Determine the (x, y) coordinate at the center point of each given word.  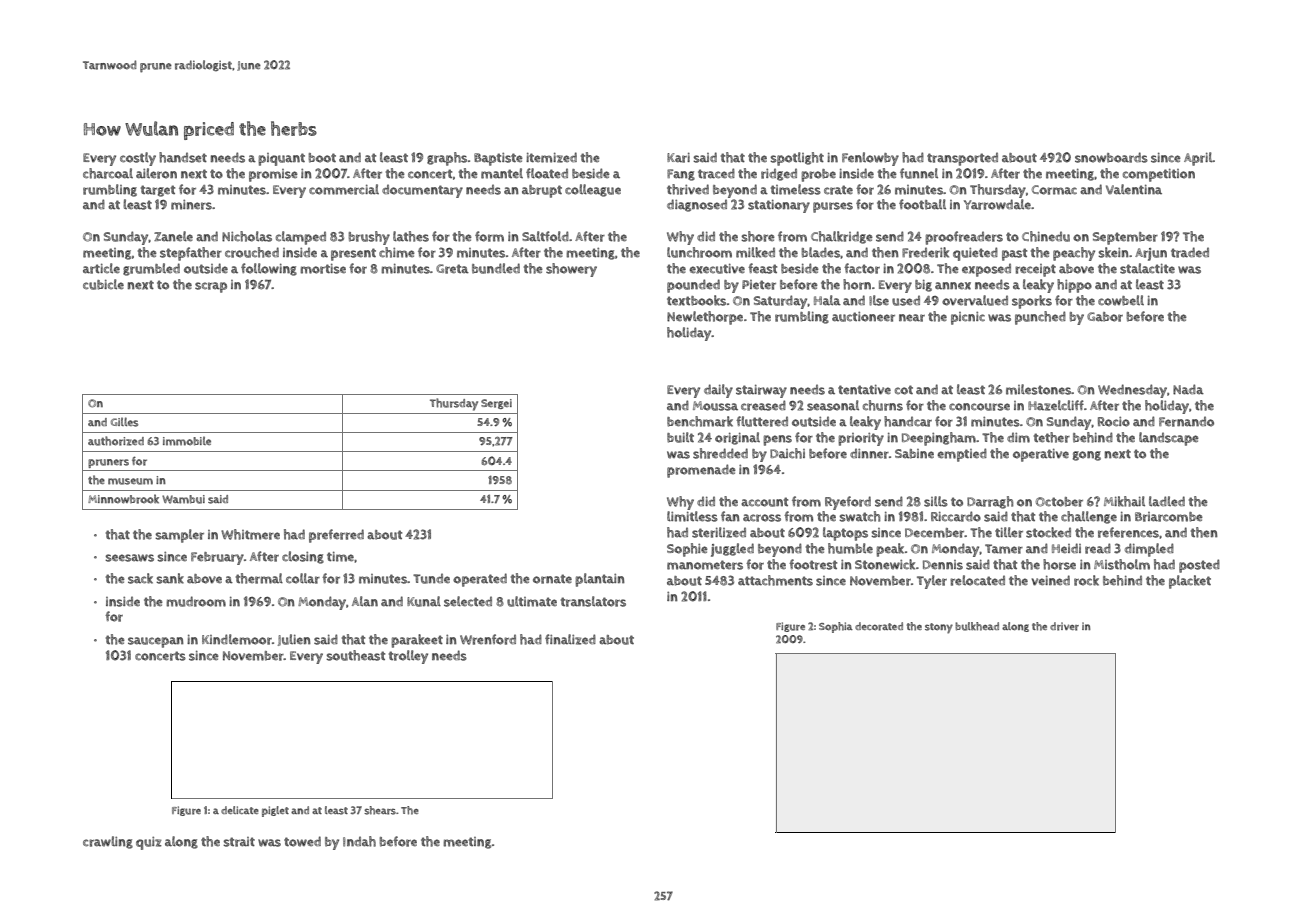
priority (861, 439)
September (1125, 238)
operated (480, 580)
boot (322, 158)
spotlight (797, 159)
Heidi (1066, 548)
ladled (1167, 501)
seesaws (129, 558)
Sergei (496, 404)
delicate (240, 810)
